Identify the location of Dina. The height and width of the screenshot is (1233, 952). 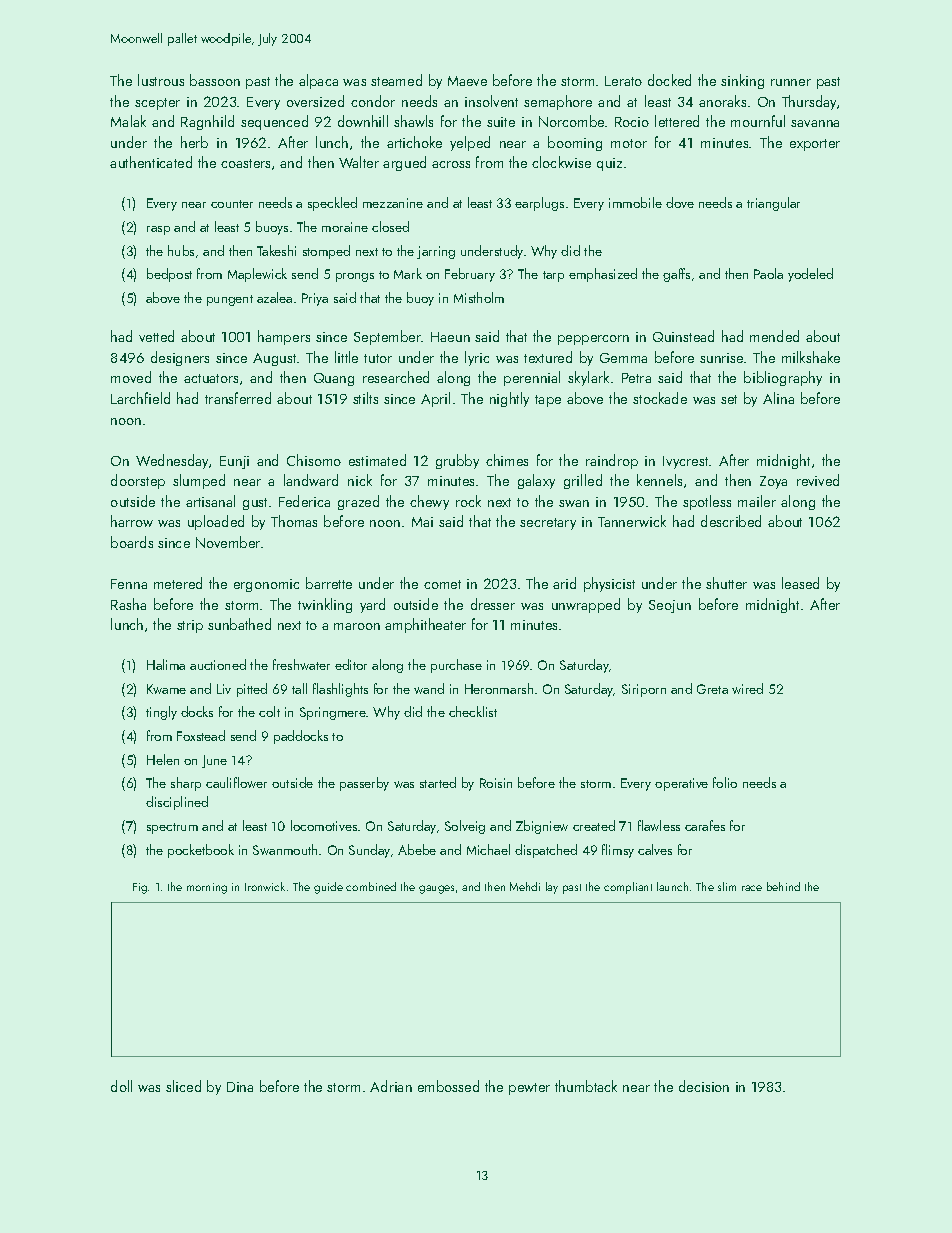
(240, 1087).
